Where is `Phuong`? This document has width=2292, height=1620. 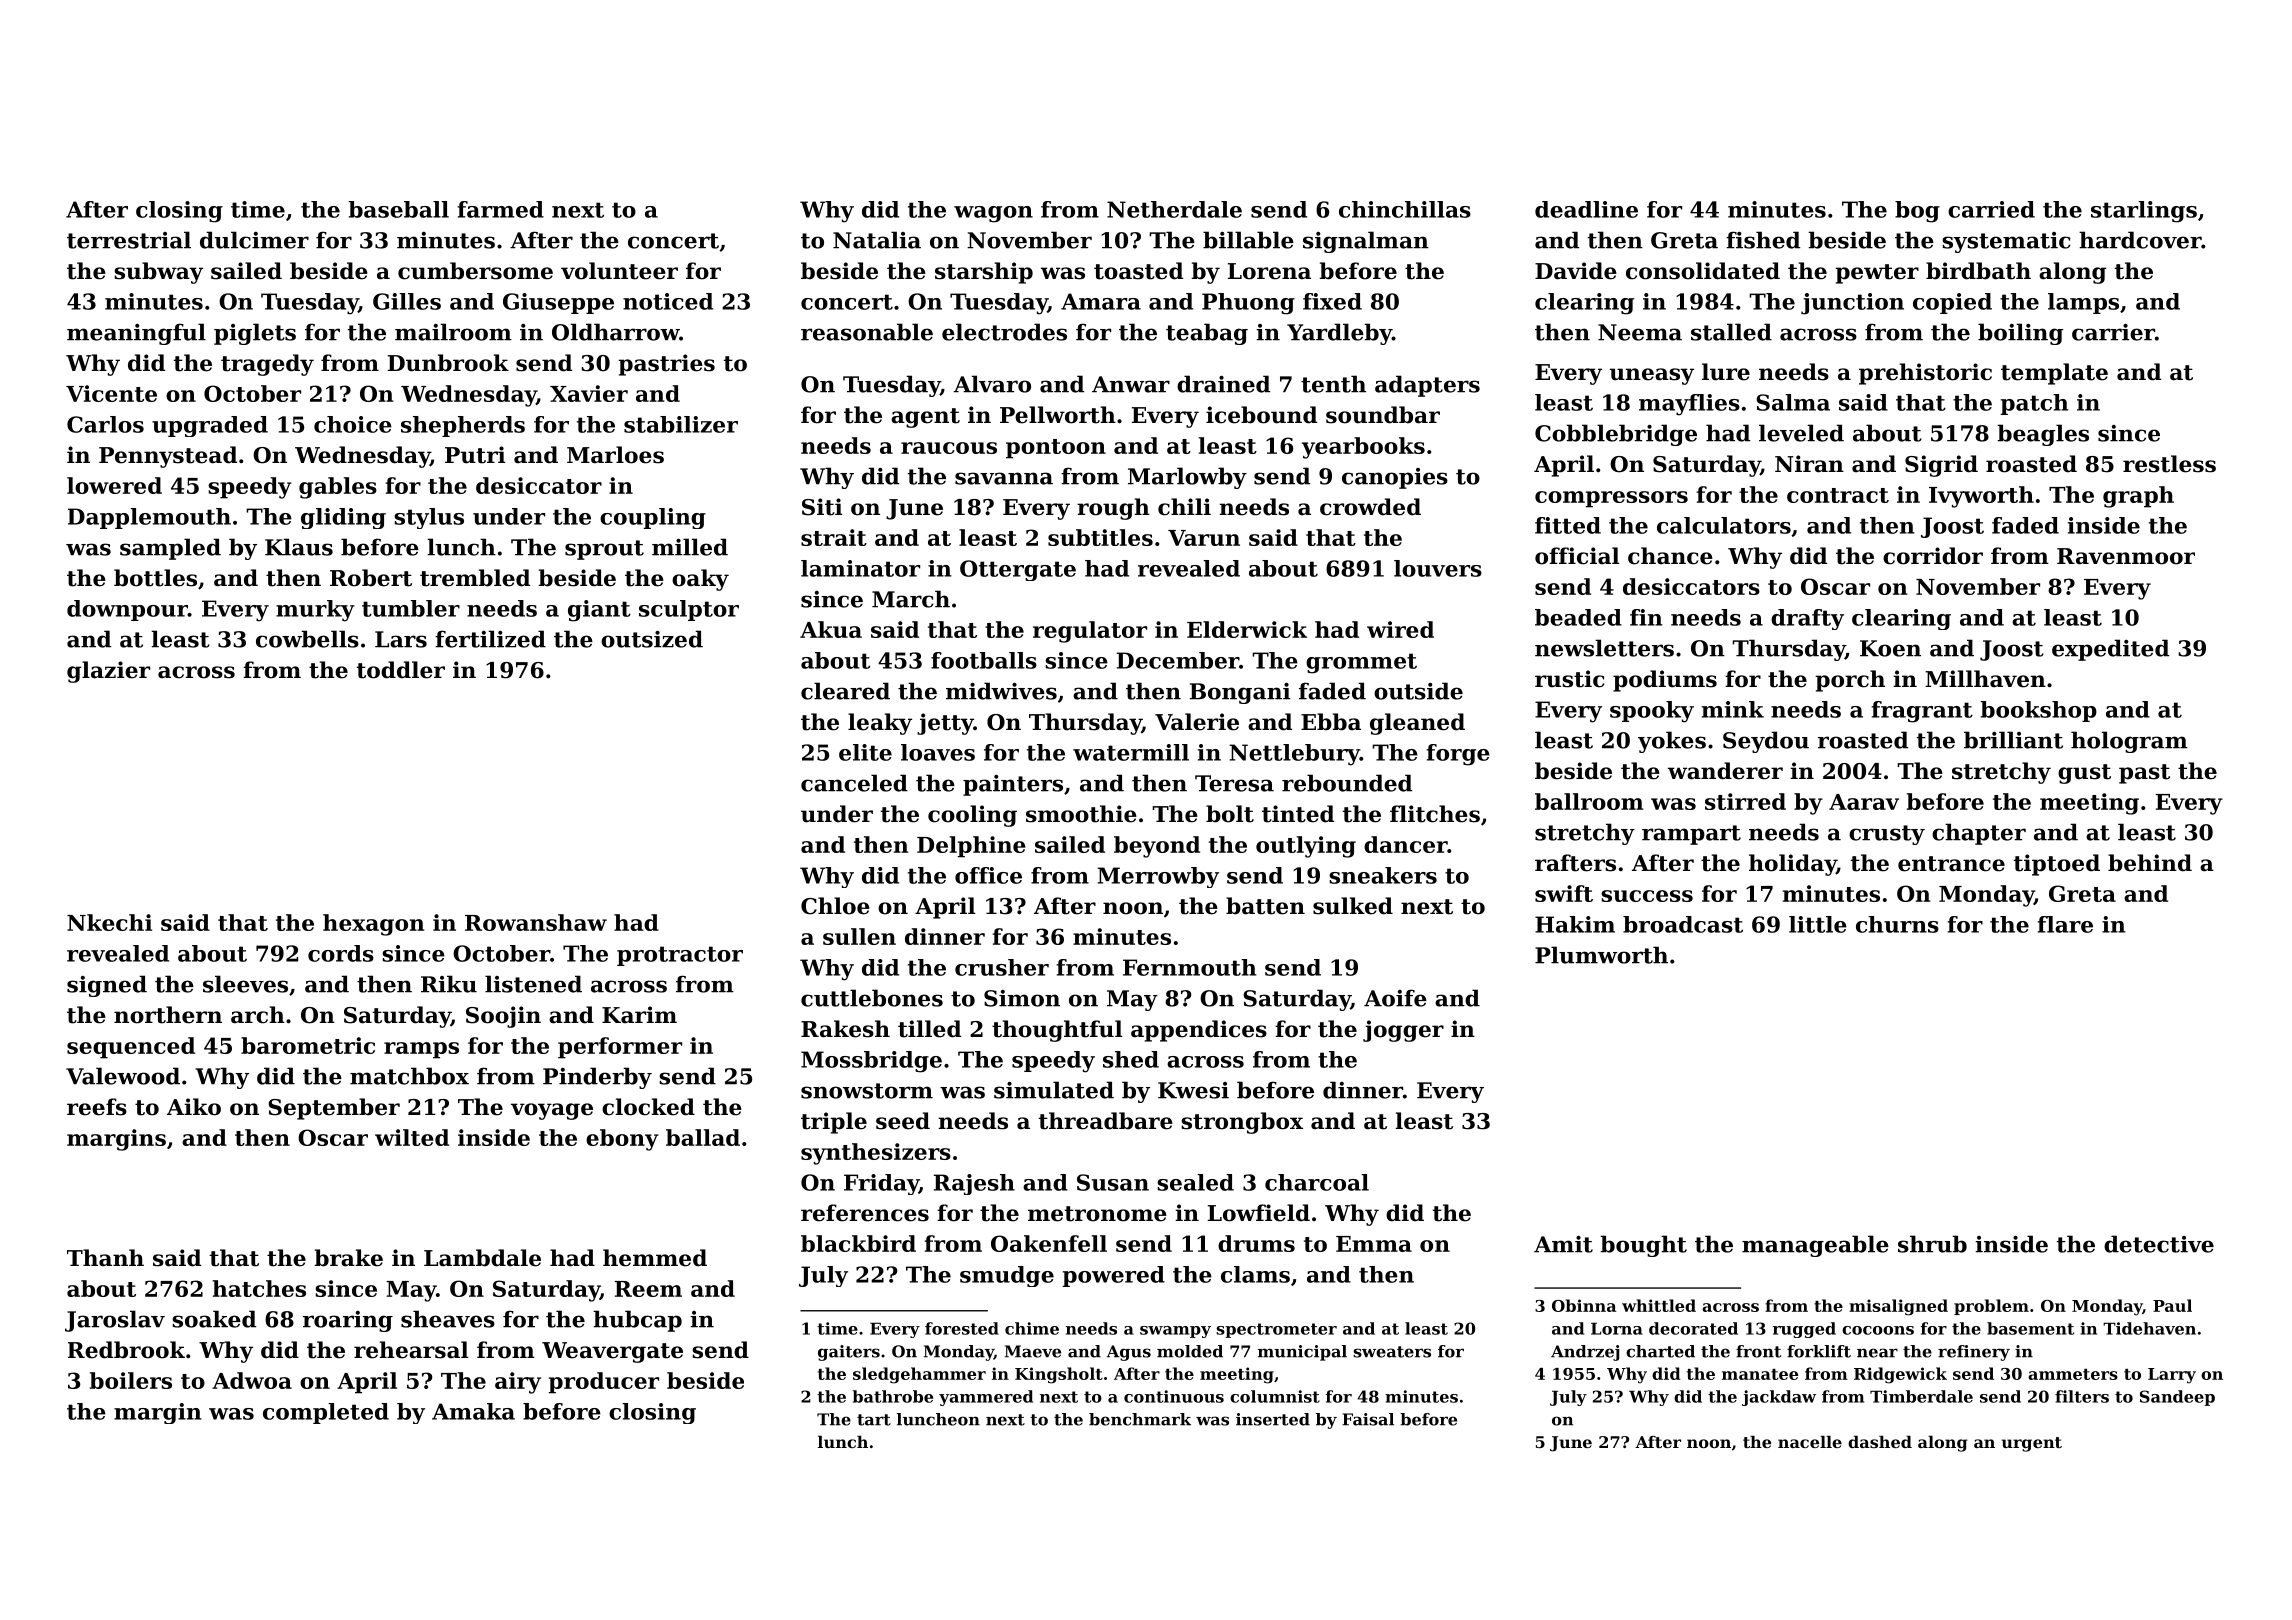
Phuong is located at coordinates (1248, 304).
